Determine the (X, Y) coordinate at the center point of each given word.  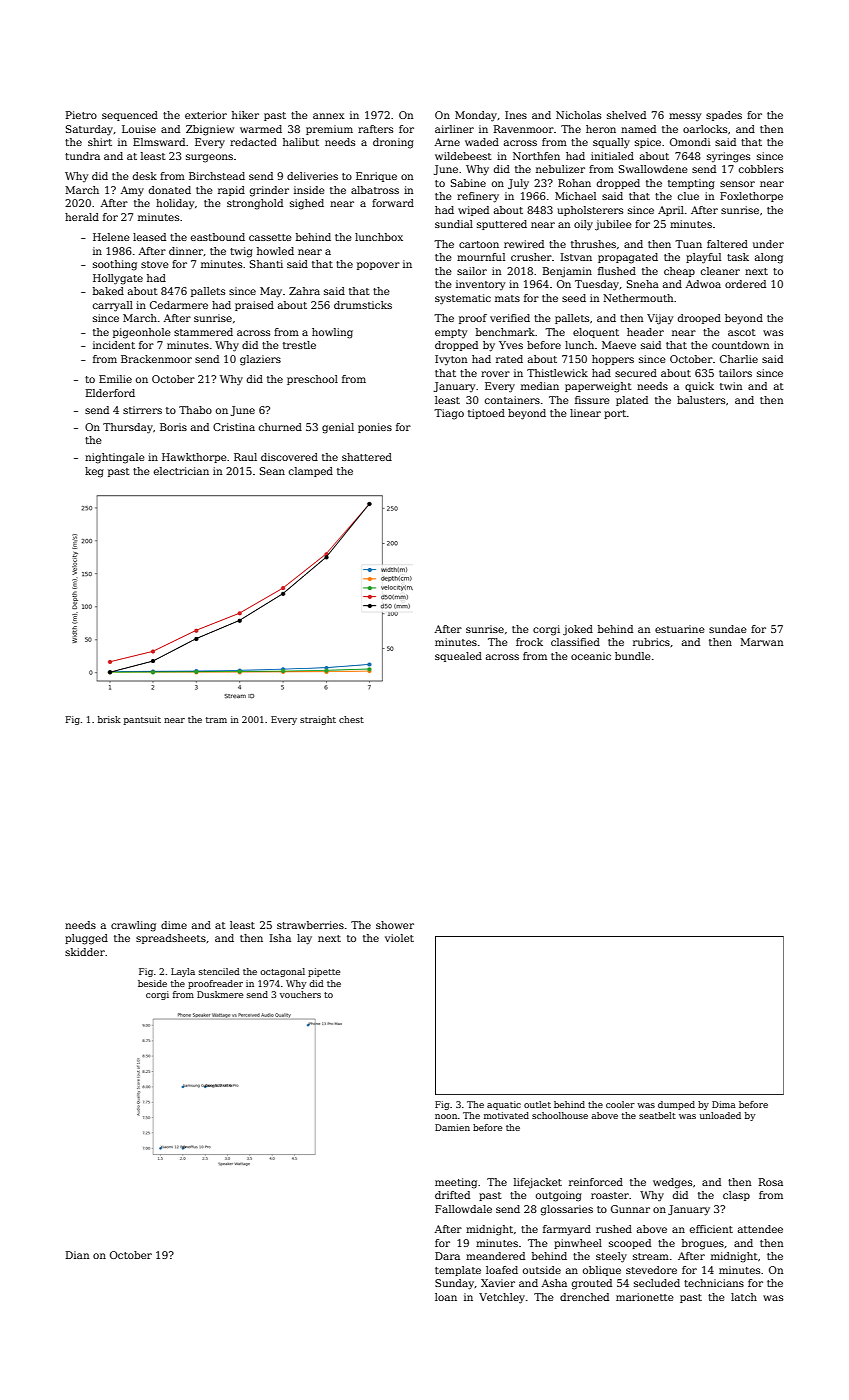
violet (399, 938)
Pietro (81, 115)
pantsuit (142, 720)
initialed (612, 156)
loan (446, 1297)
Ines (516, 115)
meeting (456, 1183)
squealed (458, 657)
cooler (620, 1104)
